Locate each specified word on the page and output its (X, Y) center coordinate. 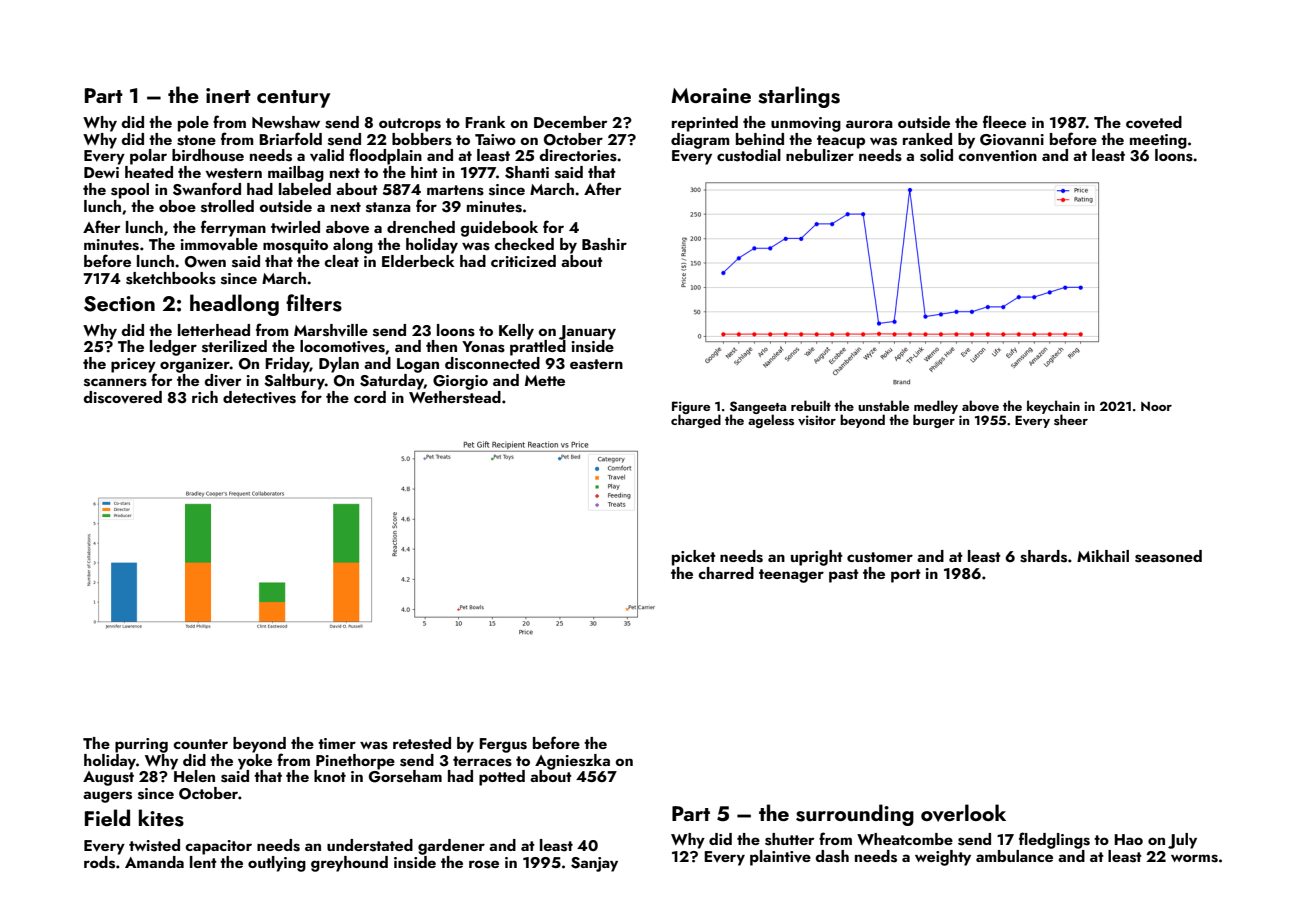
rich (205, 397)
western (234, 173)
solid (936, 155)
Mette (545, 380)
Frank (485, 122)
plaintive (780, 858)
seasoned (1168, 556)
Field (107, 817)
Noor (1156, 406)
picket (694, 558)
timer (337, 743)
